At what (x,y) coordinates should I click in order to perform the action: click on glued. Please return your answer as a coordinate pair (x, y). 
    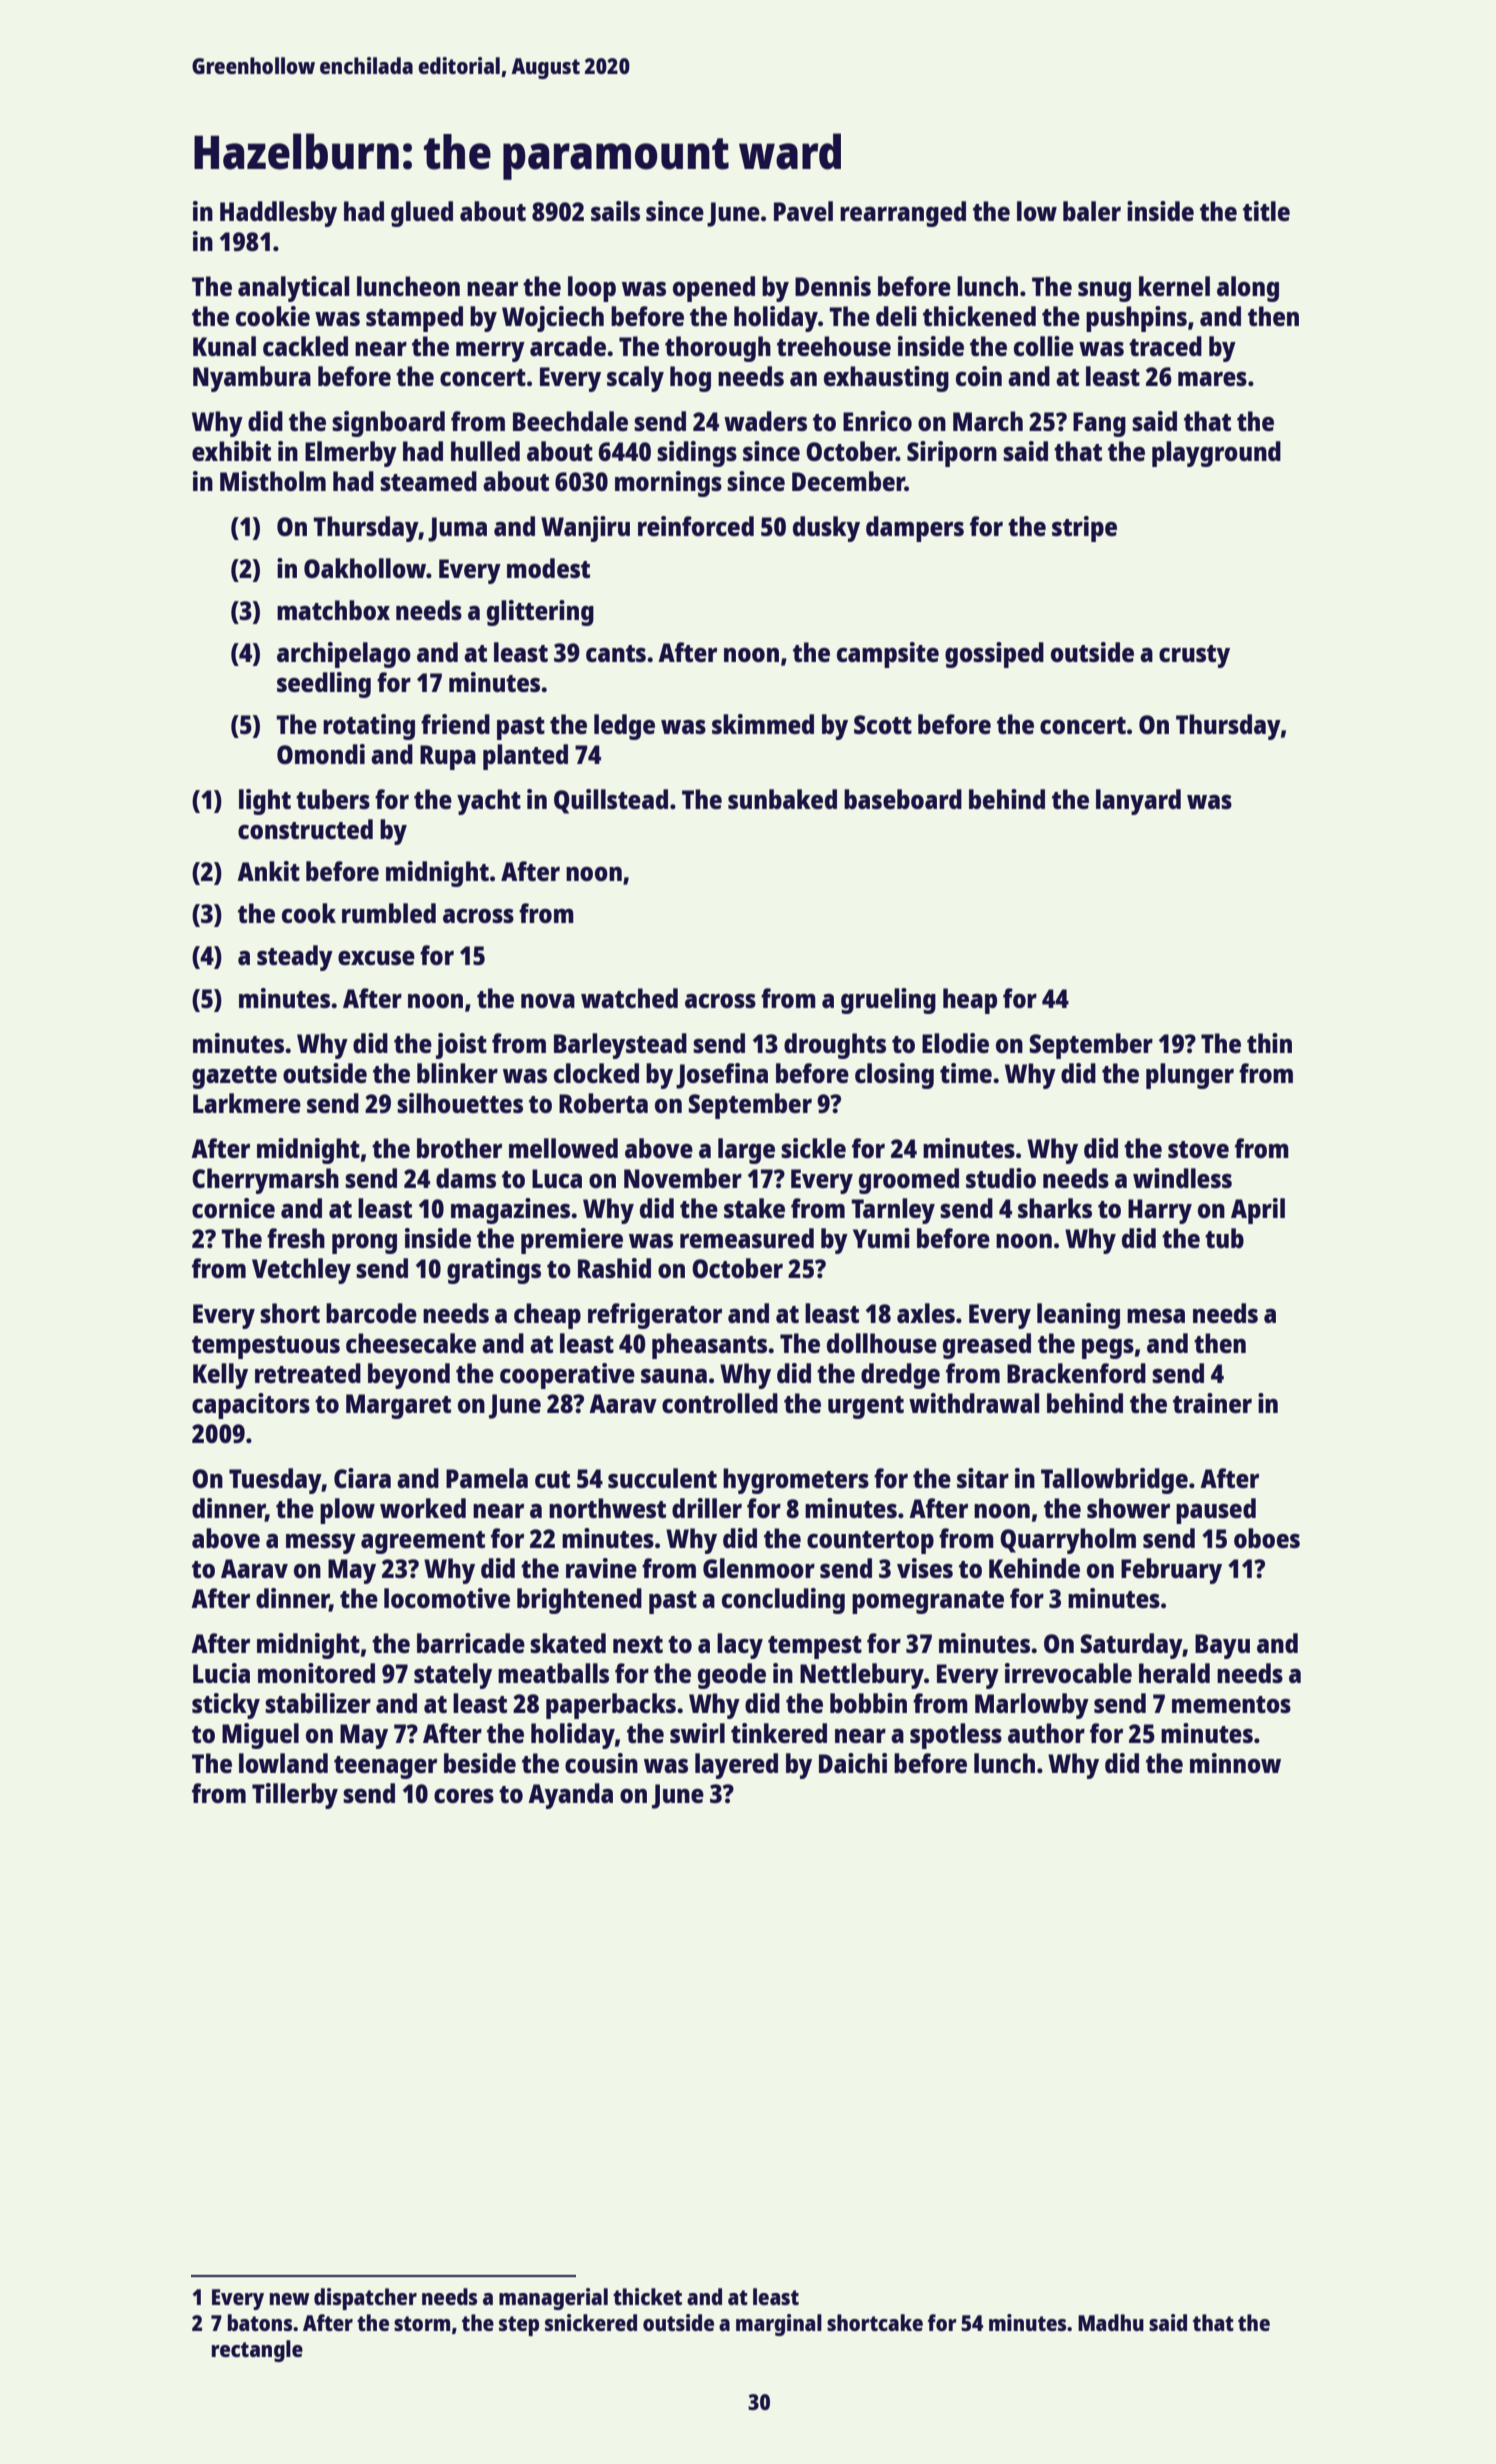
    Looking at the image, I should click on (422, 214).
